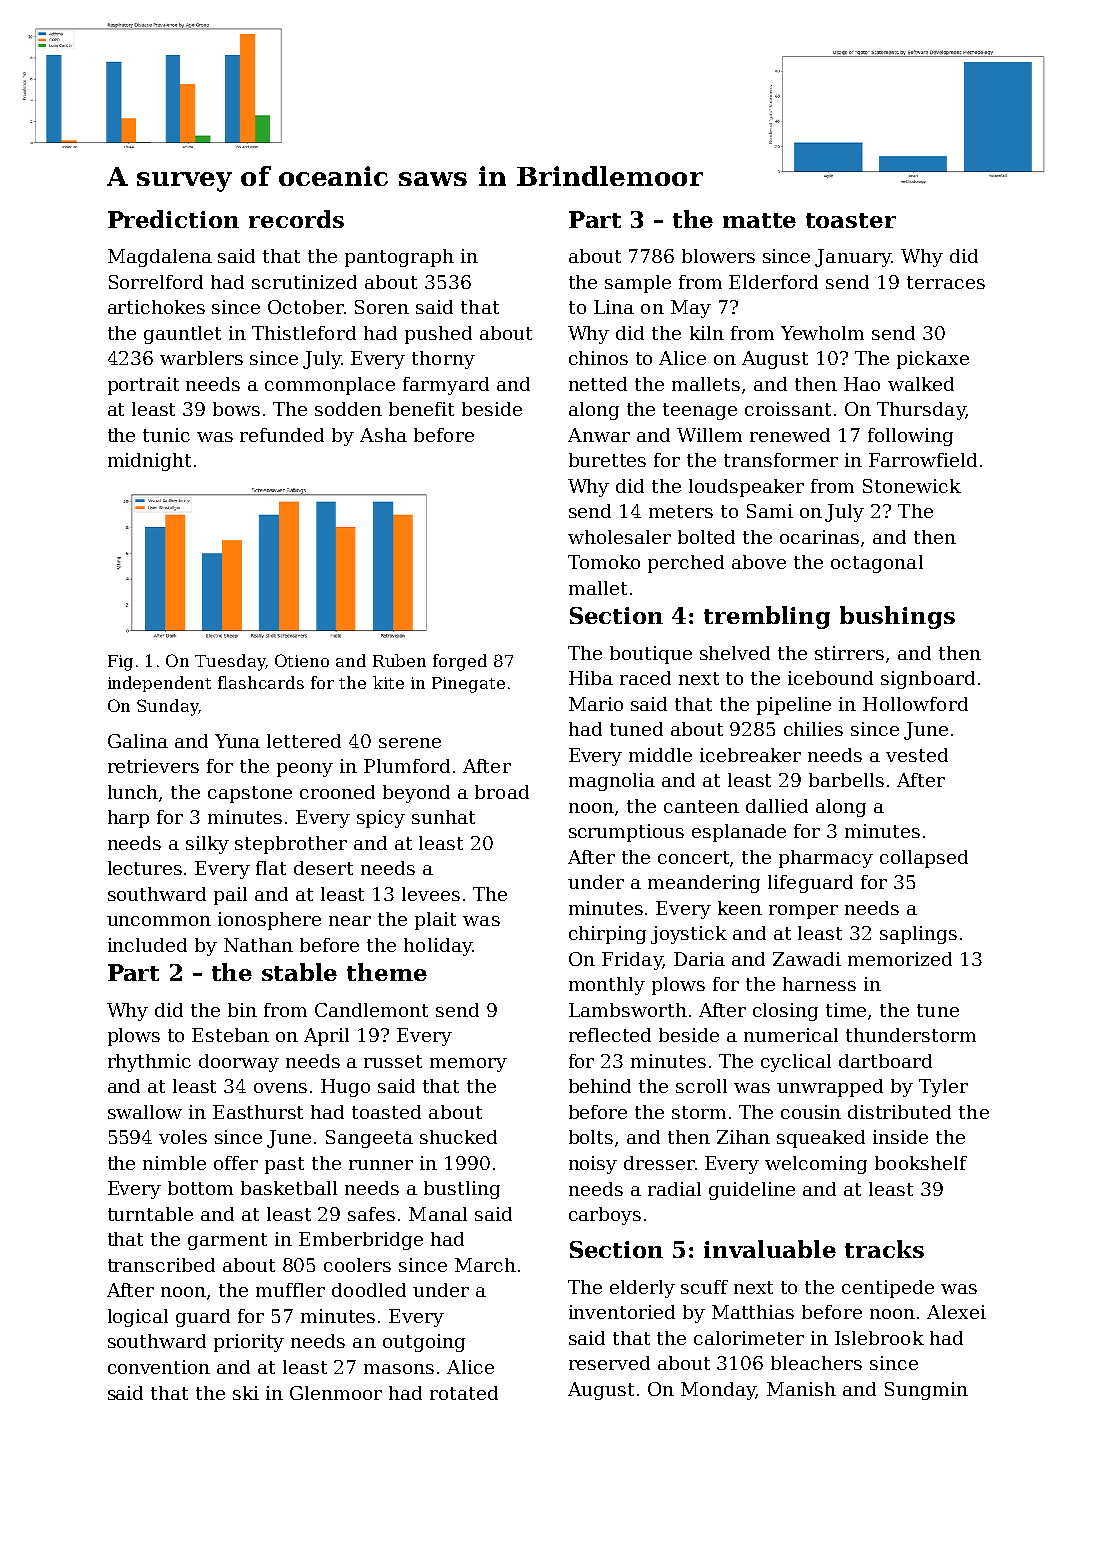  I want to click on ski, so click(246, 1393).
